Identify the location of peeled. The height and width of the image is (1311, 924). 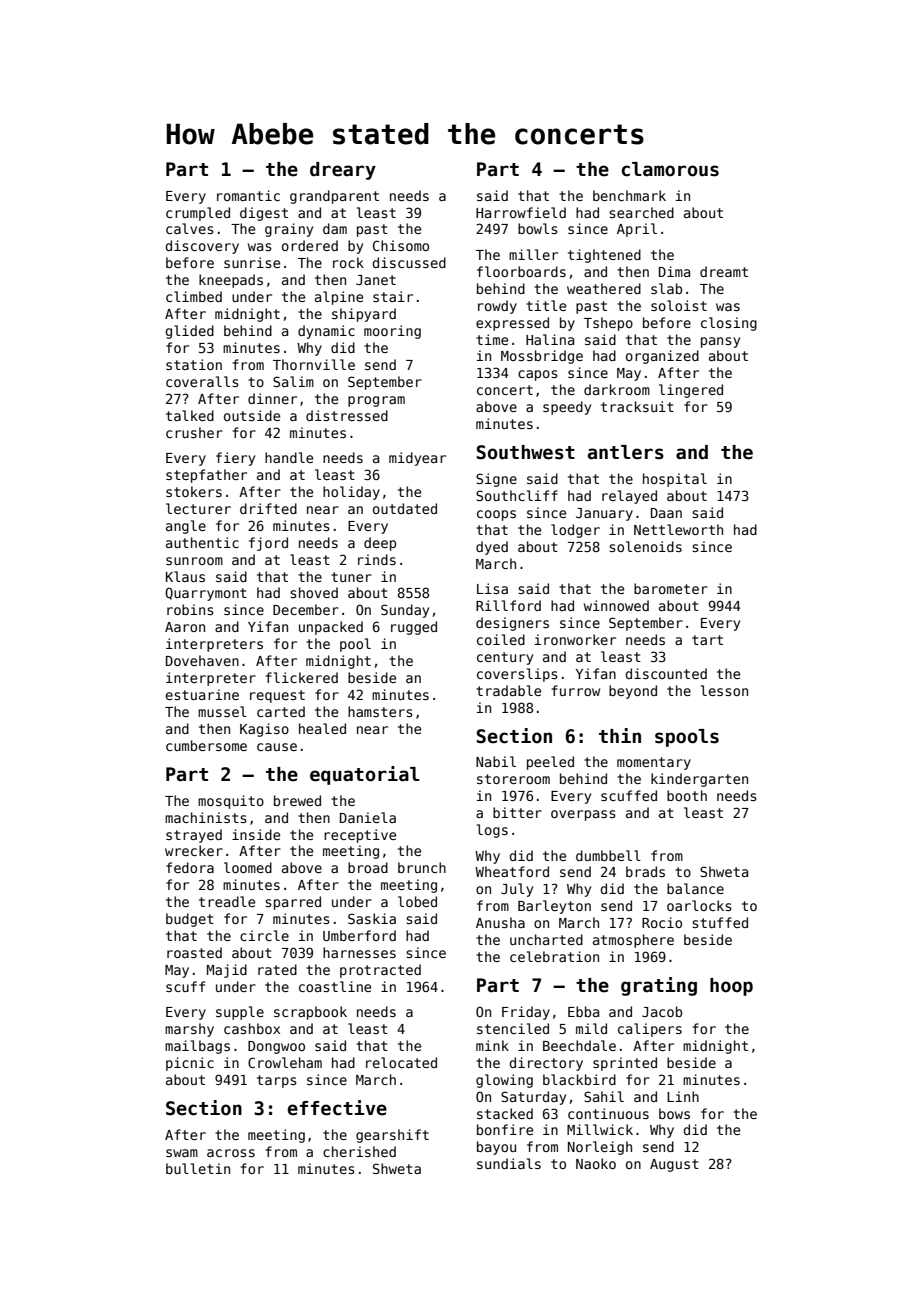
(550, 763).
